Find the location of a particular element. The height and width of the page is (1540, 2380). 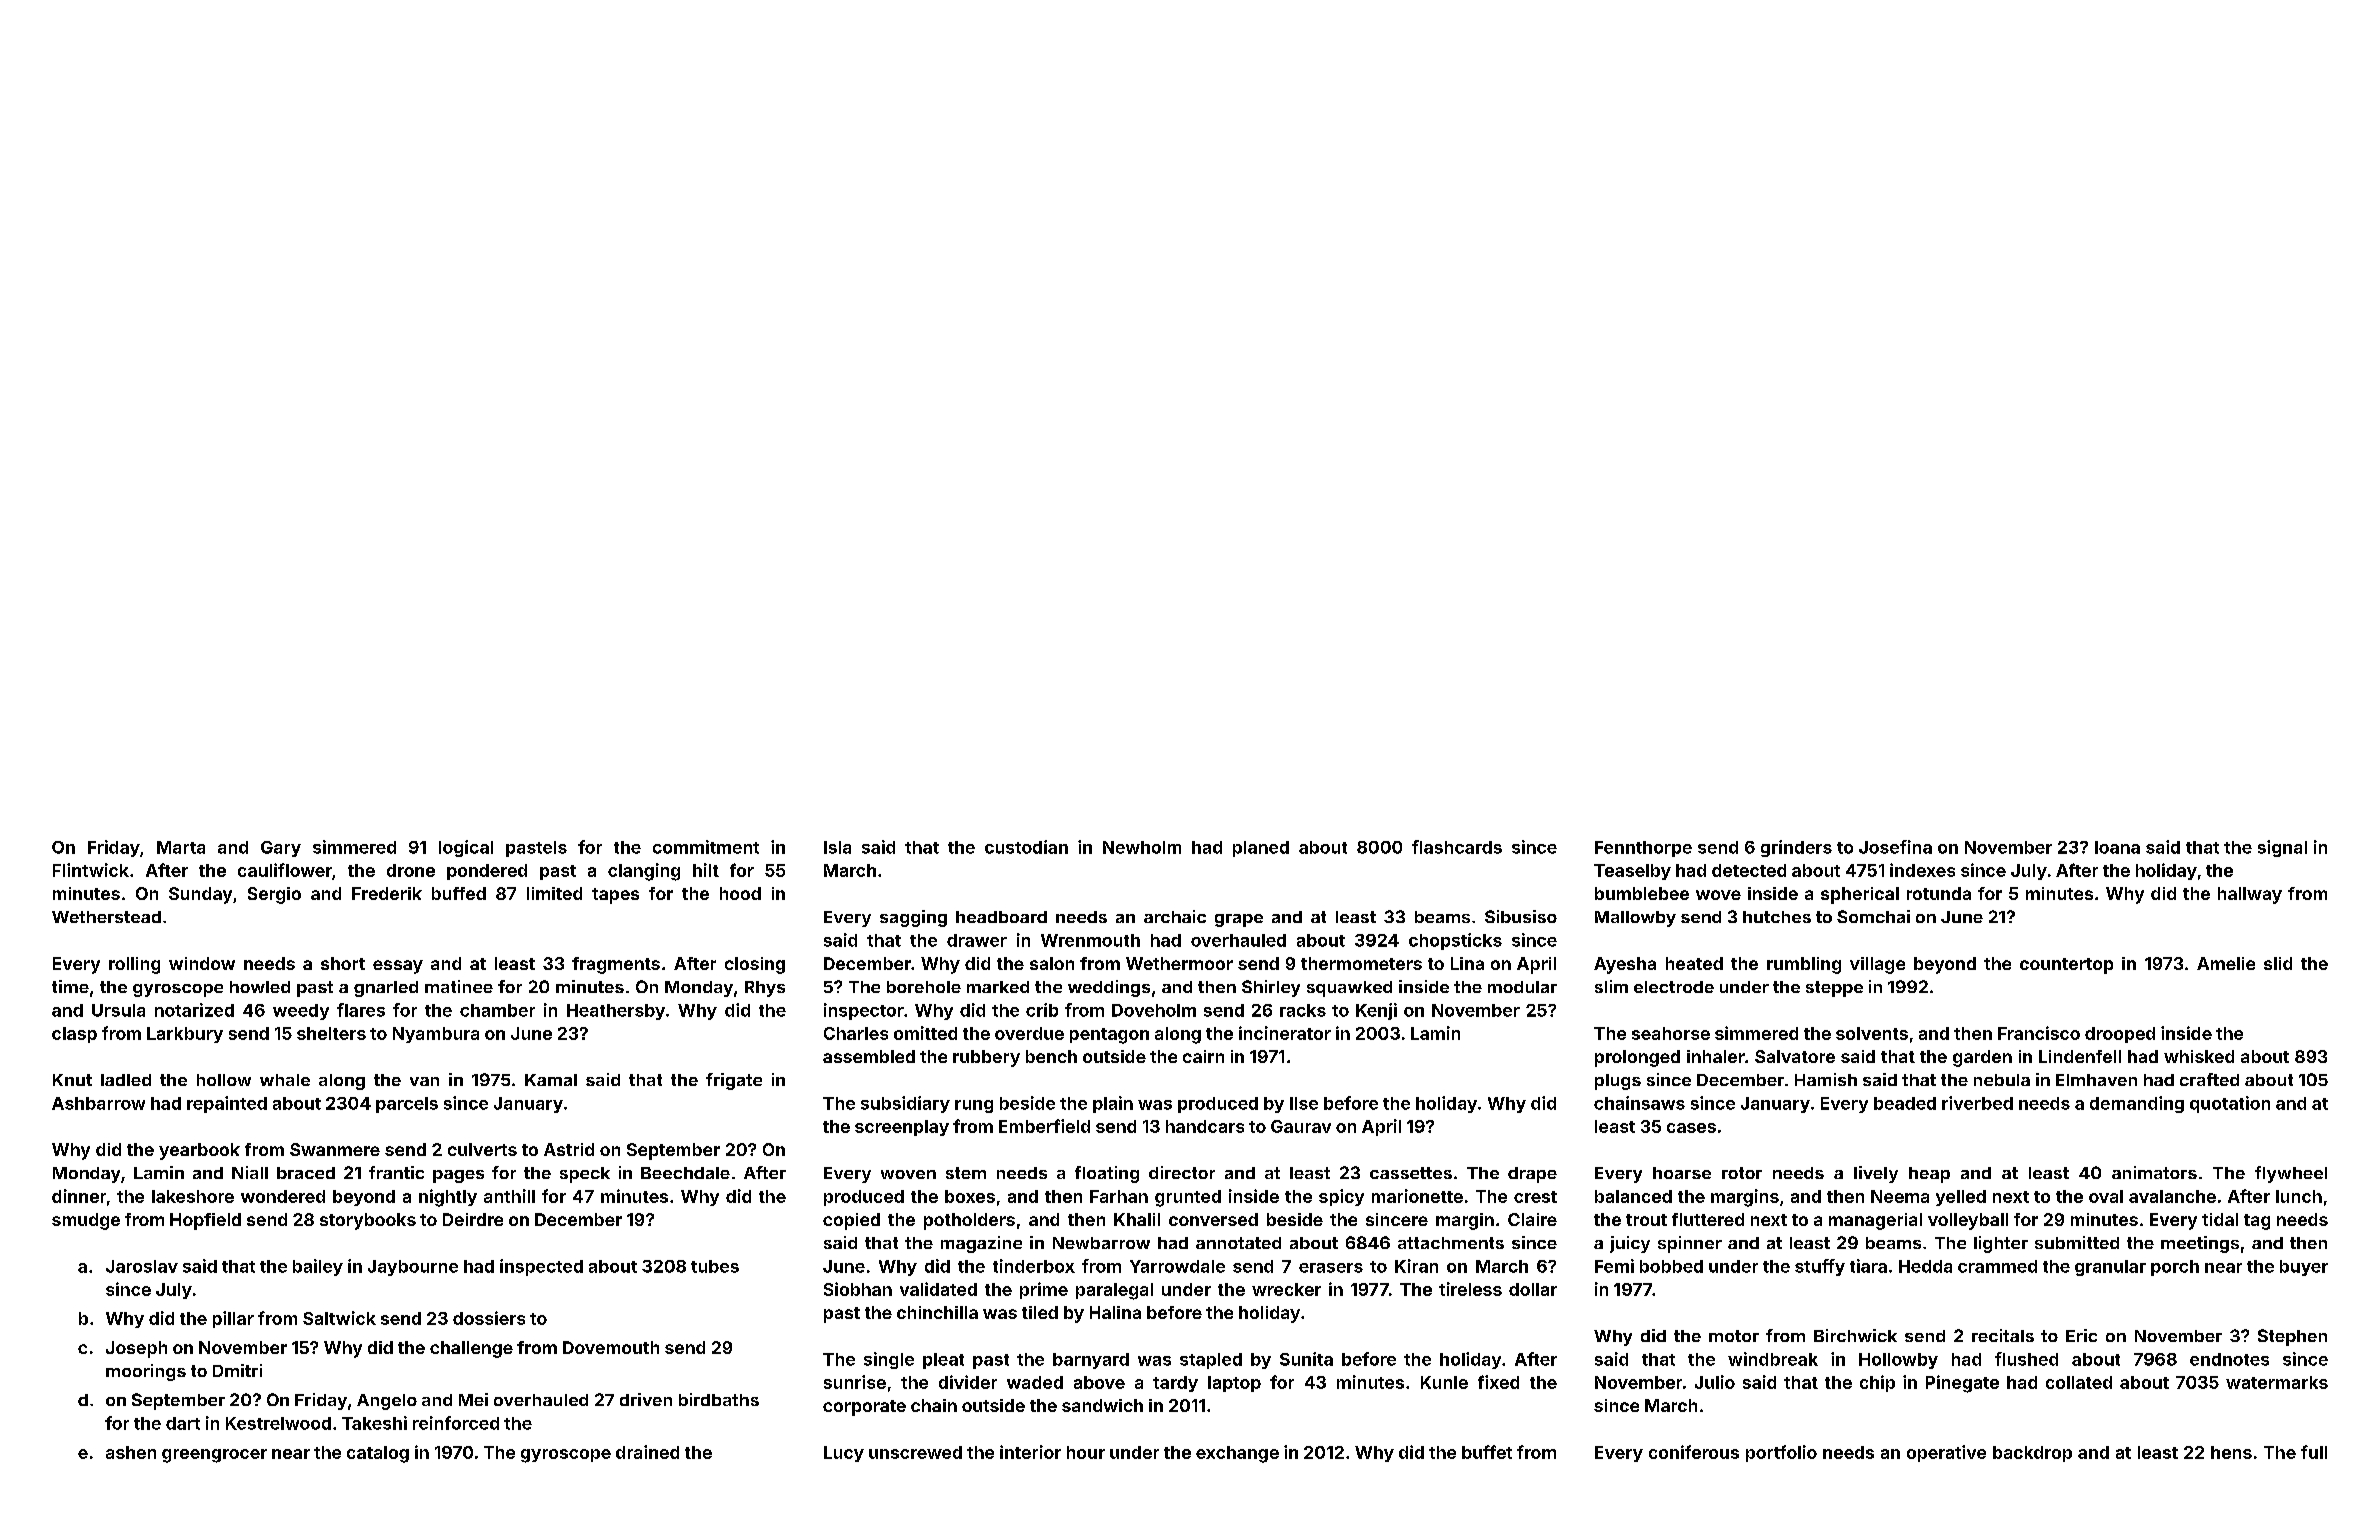

Farhan is located at coordinates (1119, 1196).
